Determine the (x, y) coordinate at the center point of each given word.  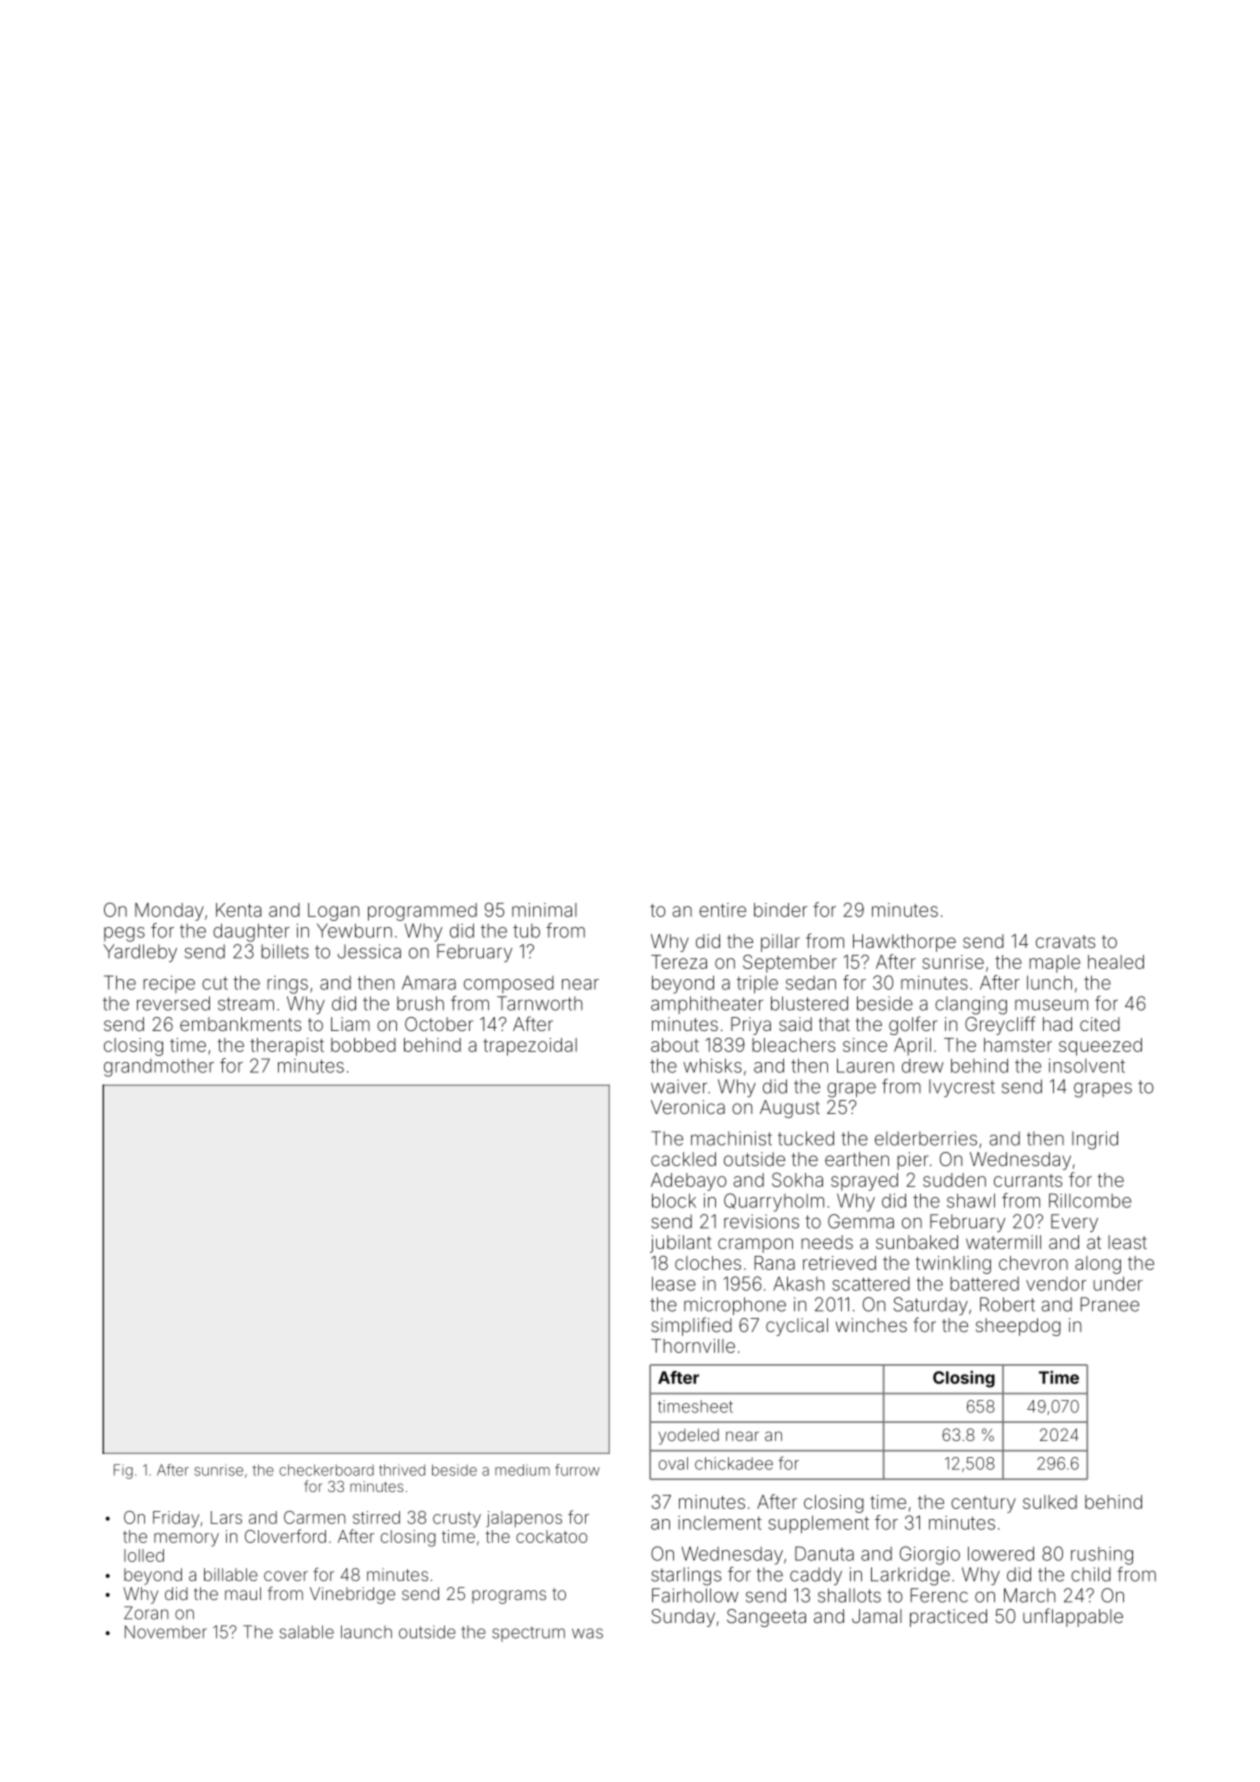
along (1098, 1265)
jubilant (681, 1244)
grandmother (159, 1068)
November (166, 1632)
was (587, 1633)
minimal (544, 910)
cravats (1065, 941)
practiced (948, 1618)
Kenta (239, 910)
